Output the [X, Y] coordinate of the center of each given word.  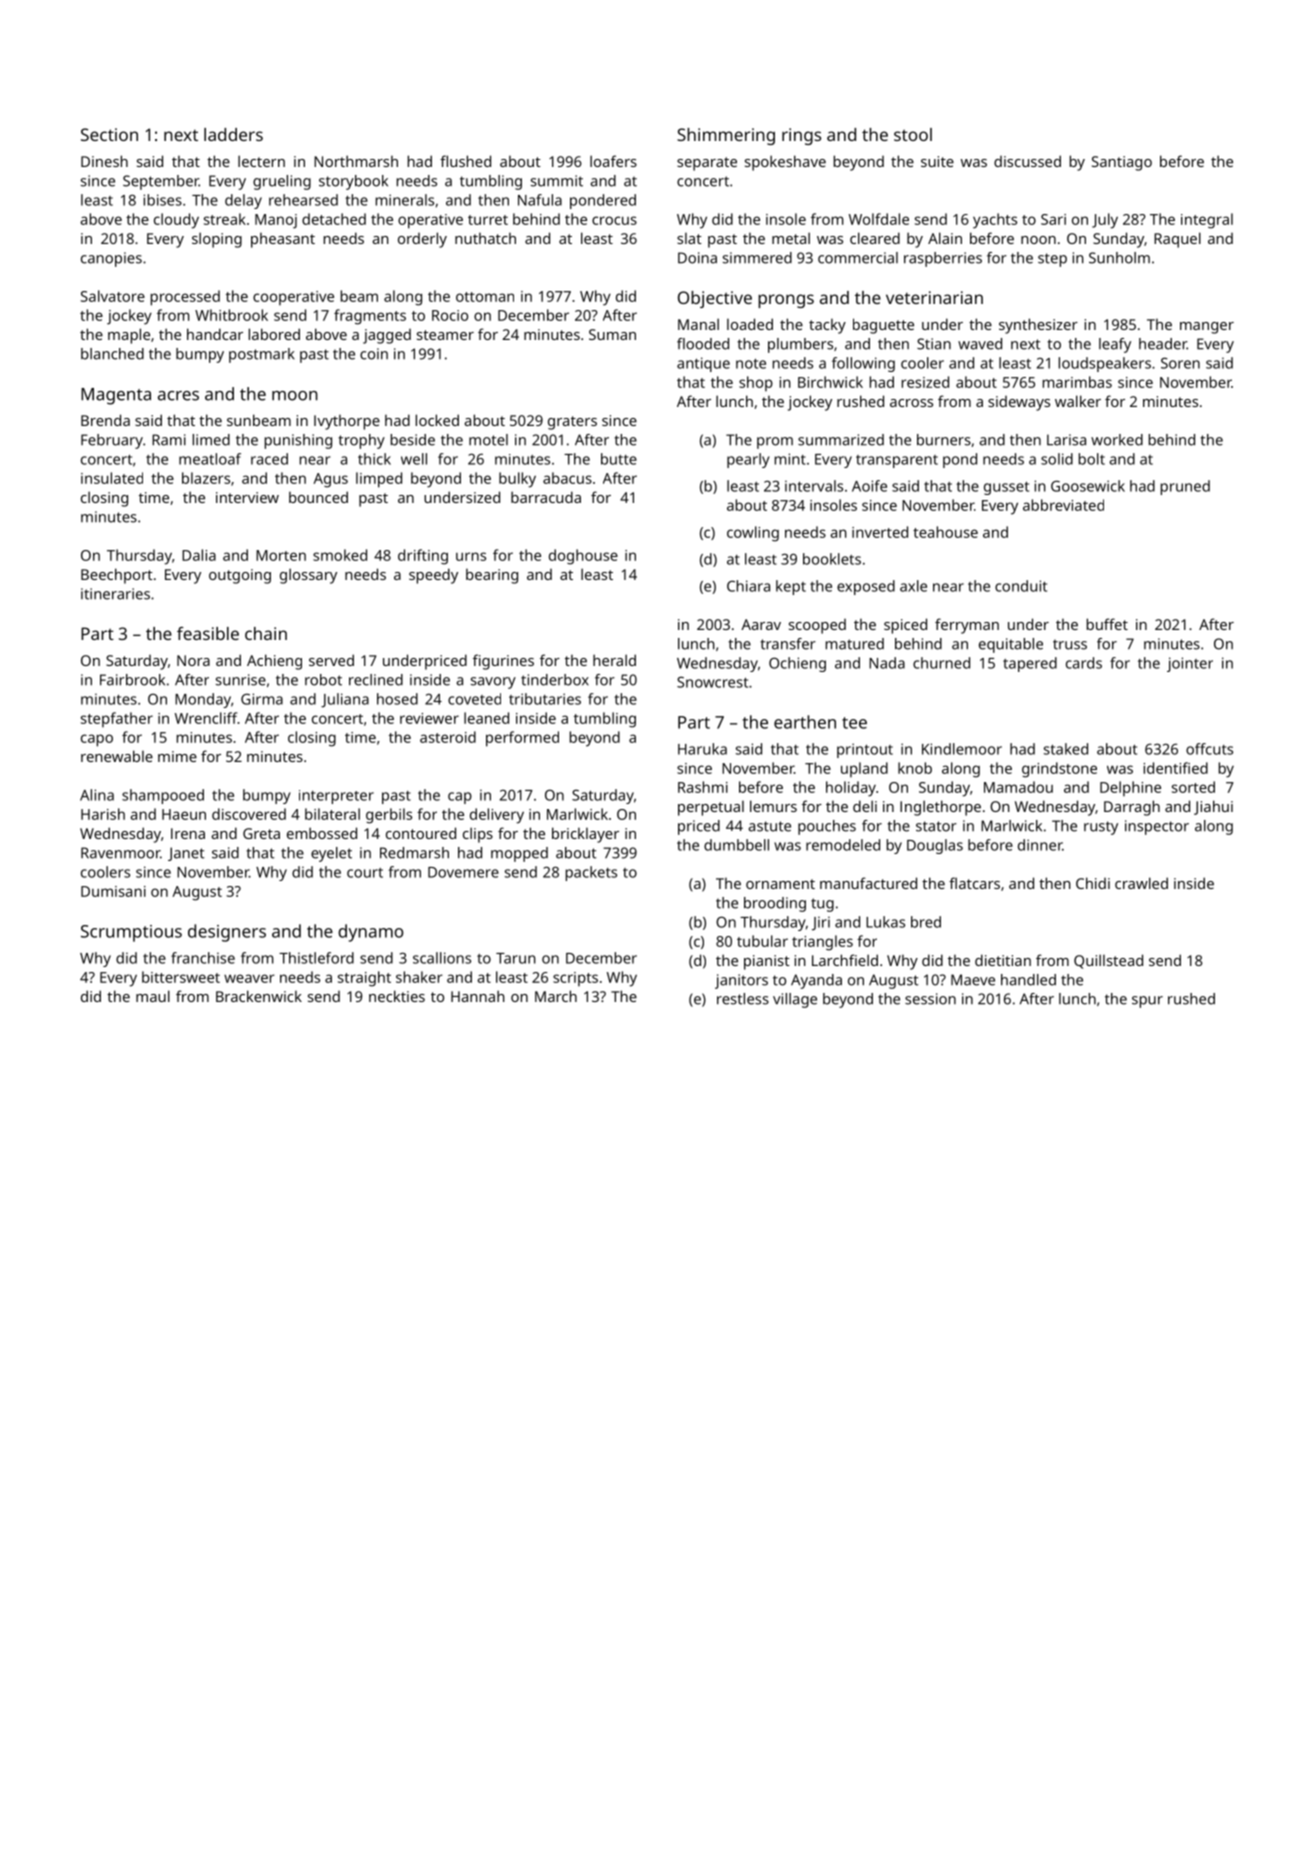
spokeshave [785, 163]
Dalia [199, 555]
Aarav [761, 624]
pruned [1185, 487]
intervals [814, 486]
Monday [203, 700]
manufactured [868, 883]
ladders [233, 134]
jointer [1190, 664]
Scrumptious [131, 933]
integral [1207, 221]
